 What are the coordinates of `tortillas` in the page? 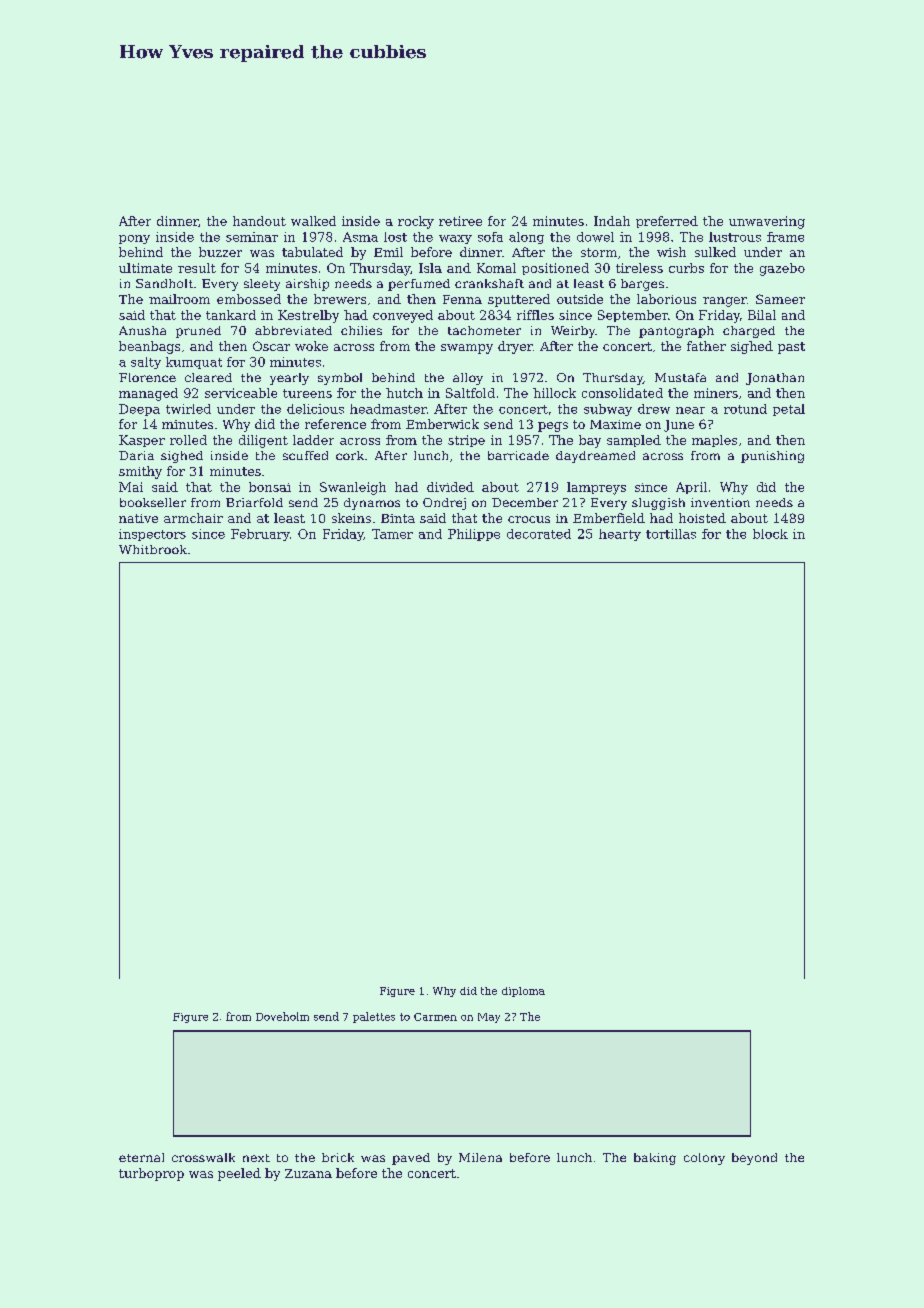 It's located at (671, 534).
